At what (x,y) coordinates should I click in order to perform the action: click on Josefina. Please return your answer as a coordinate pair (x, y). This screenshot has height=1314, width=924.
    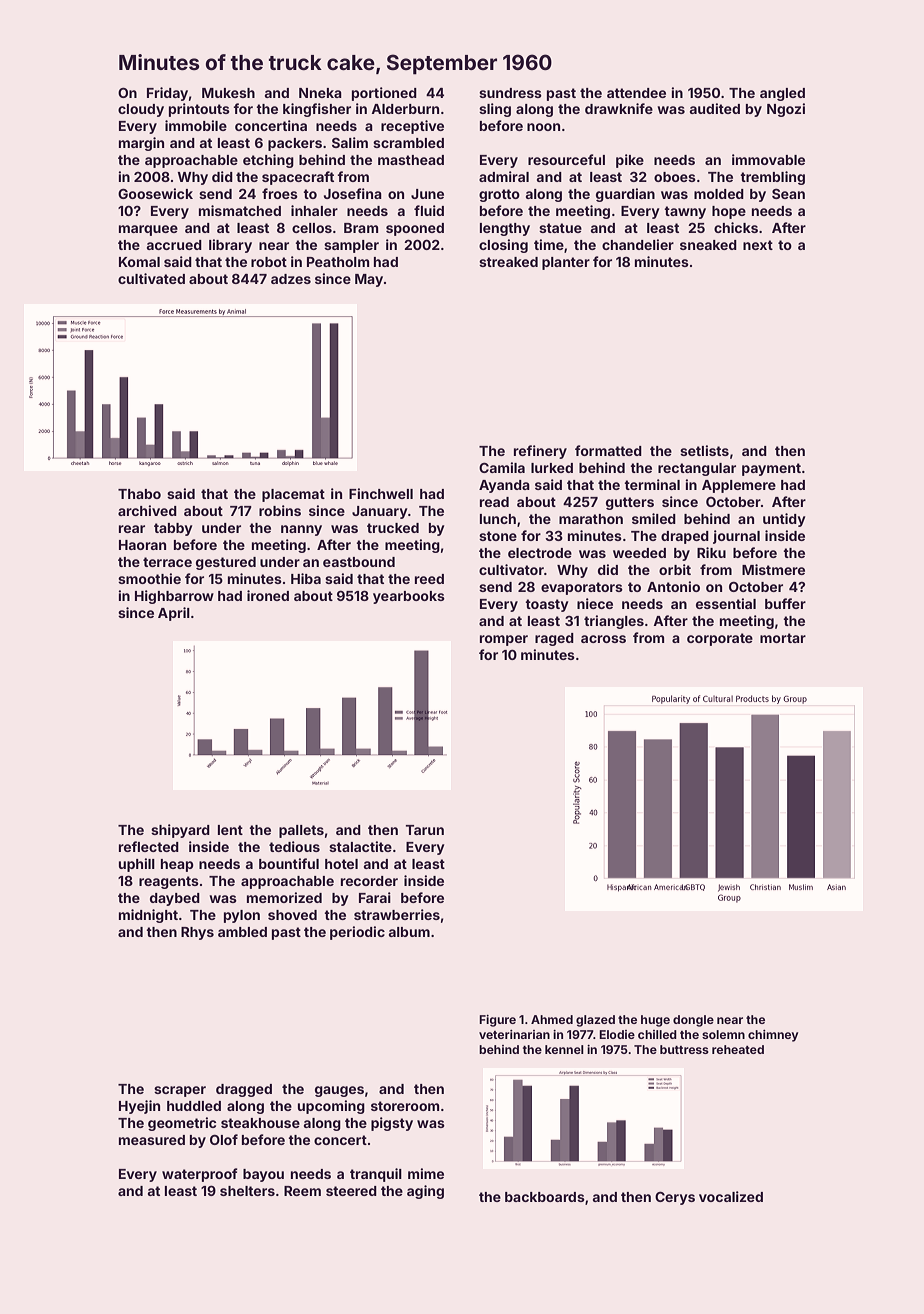
    Looking at the image, I should click on (353, 193).
